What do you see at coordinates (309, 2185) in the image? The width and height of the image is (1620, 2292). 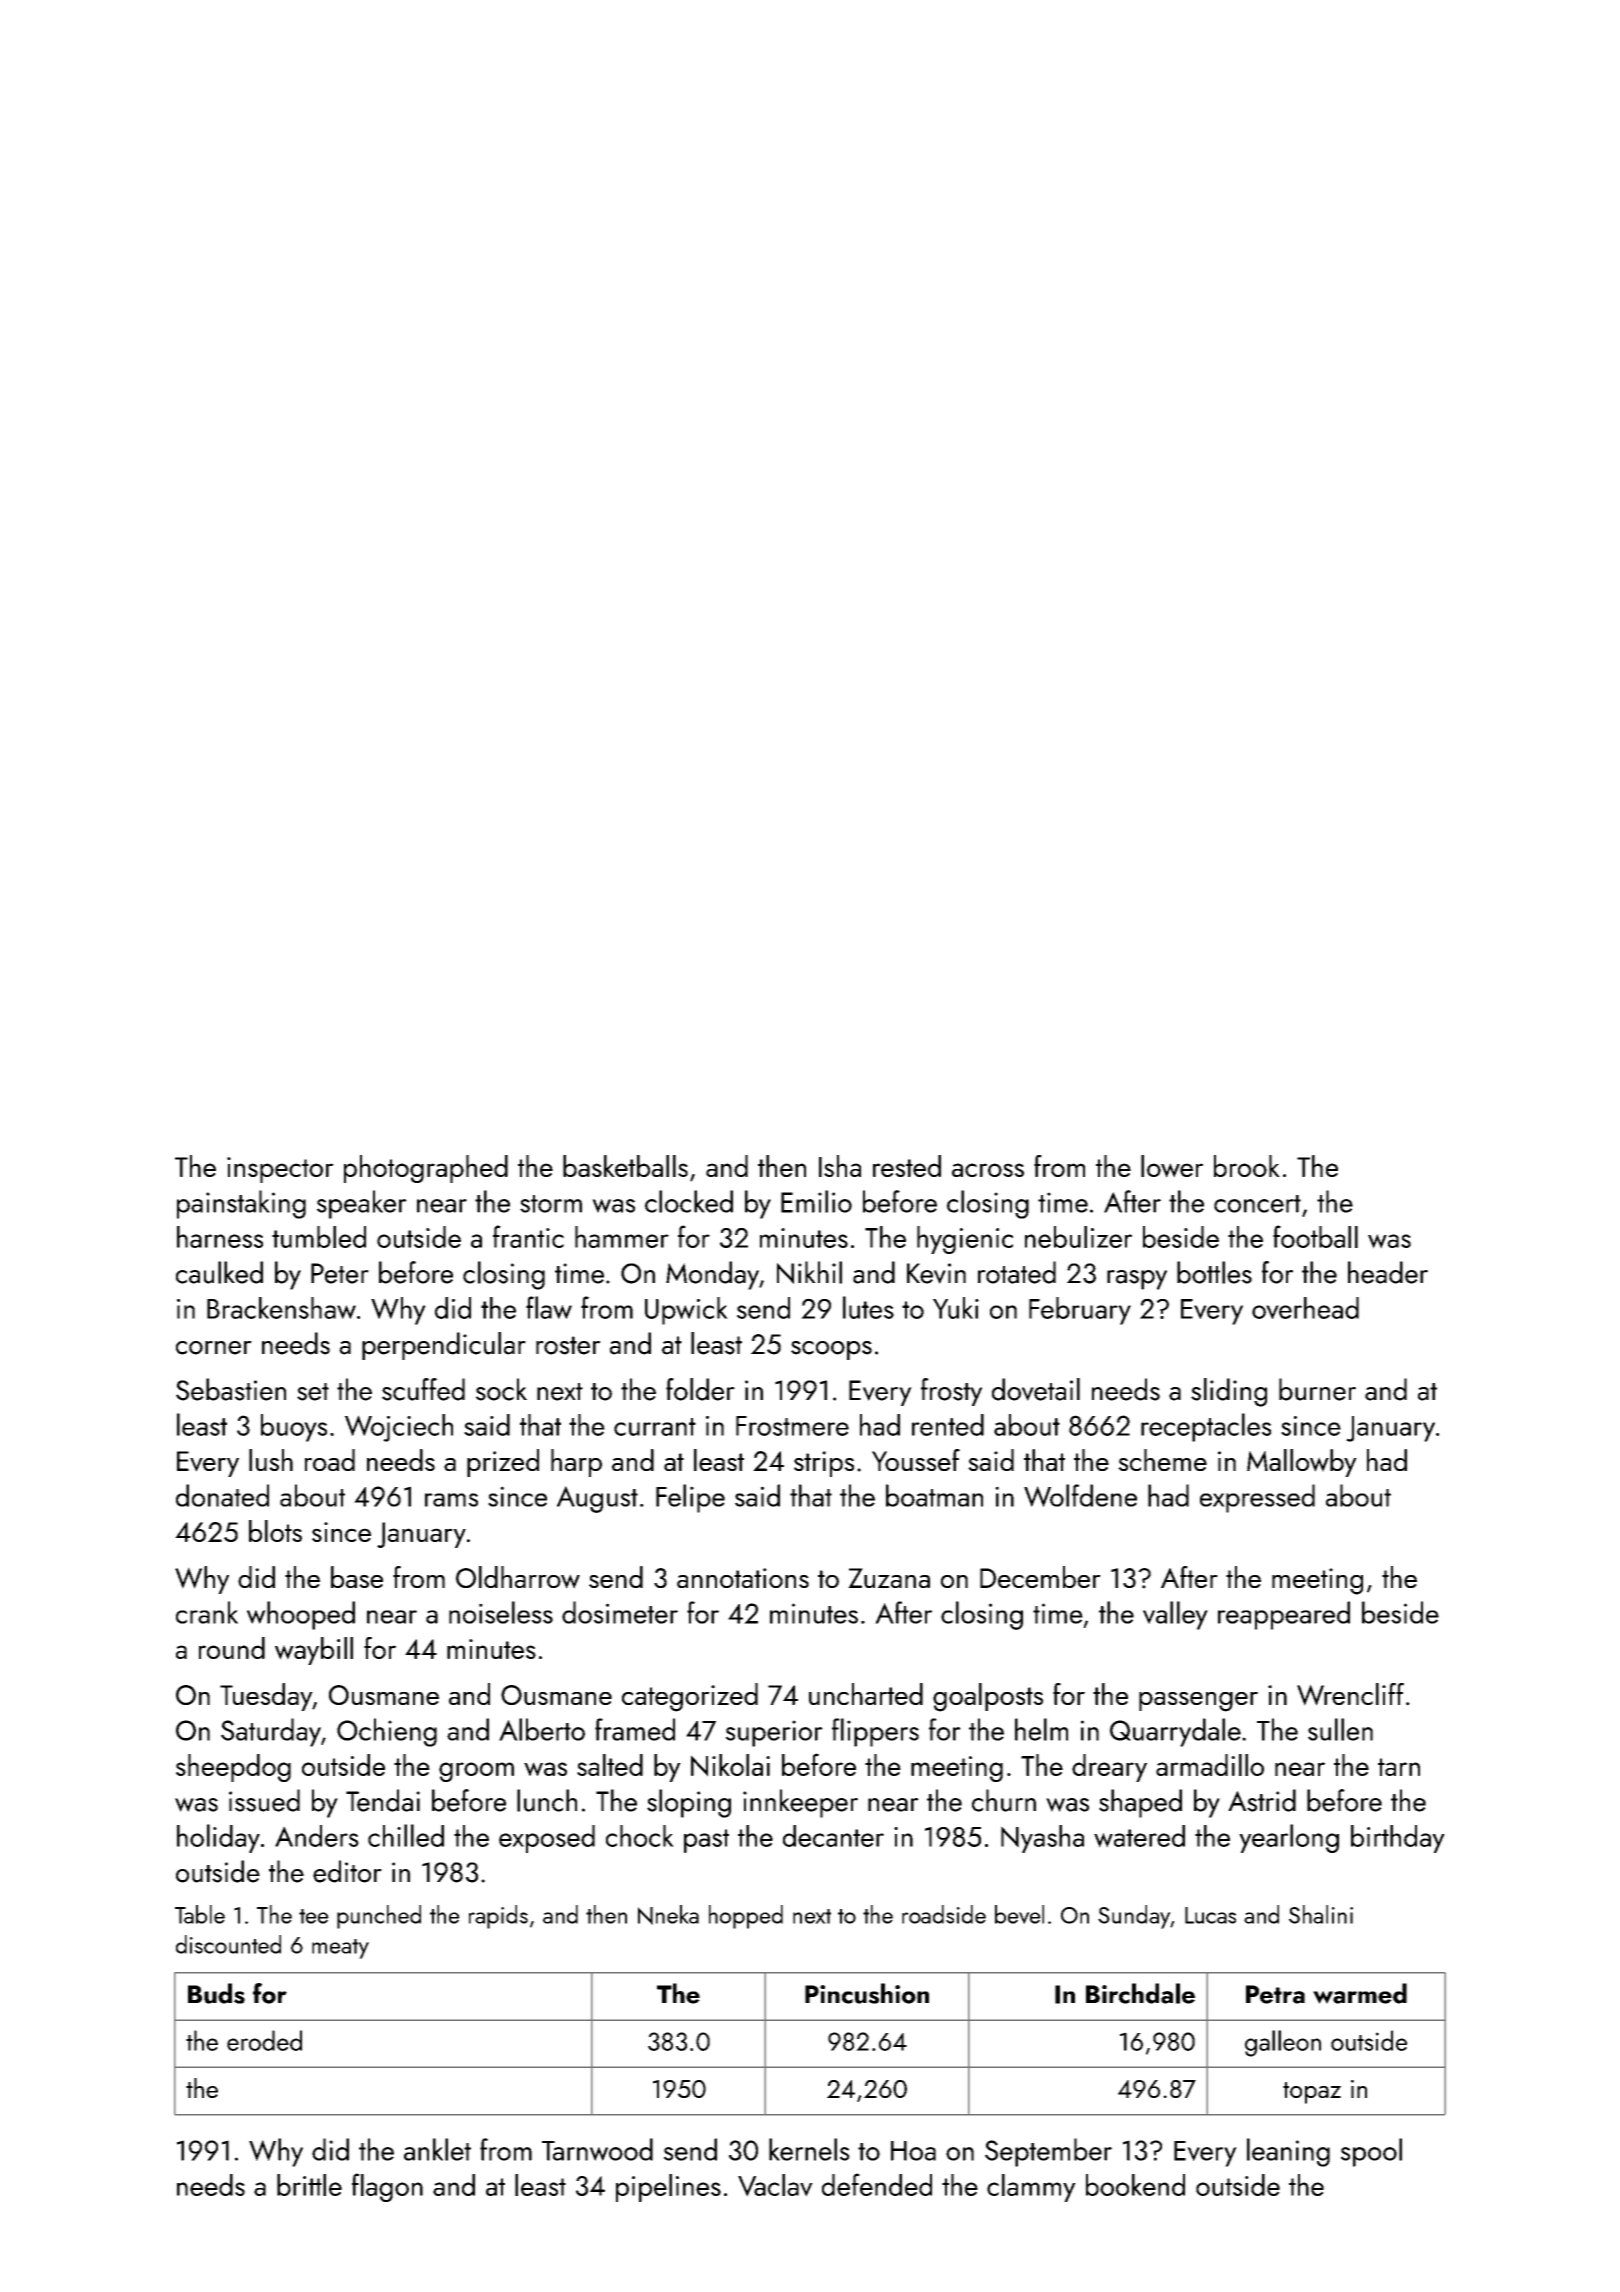 I see `brittle` at bounding box center [309, 2185].
